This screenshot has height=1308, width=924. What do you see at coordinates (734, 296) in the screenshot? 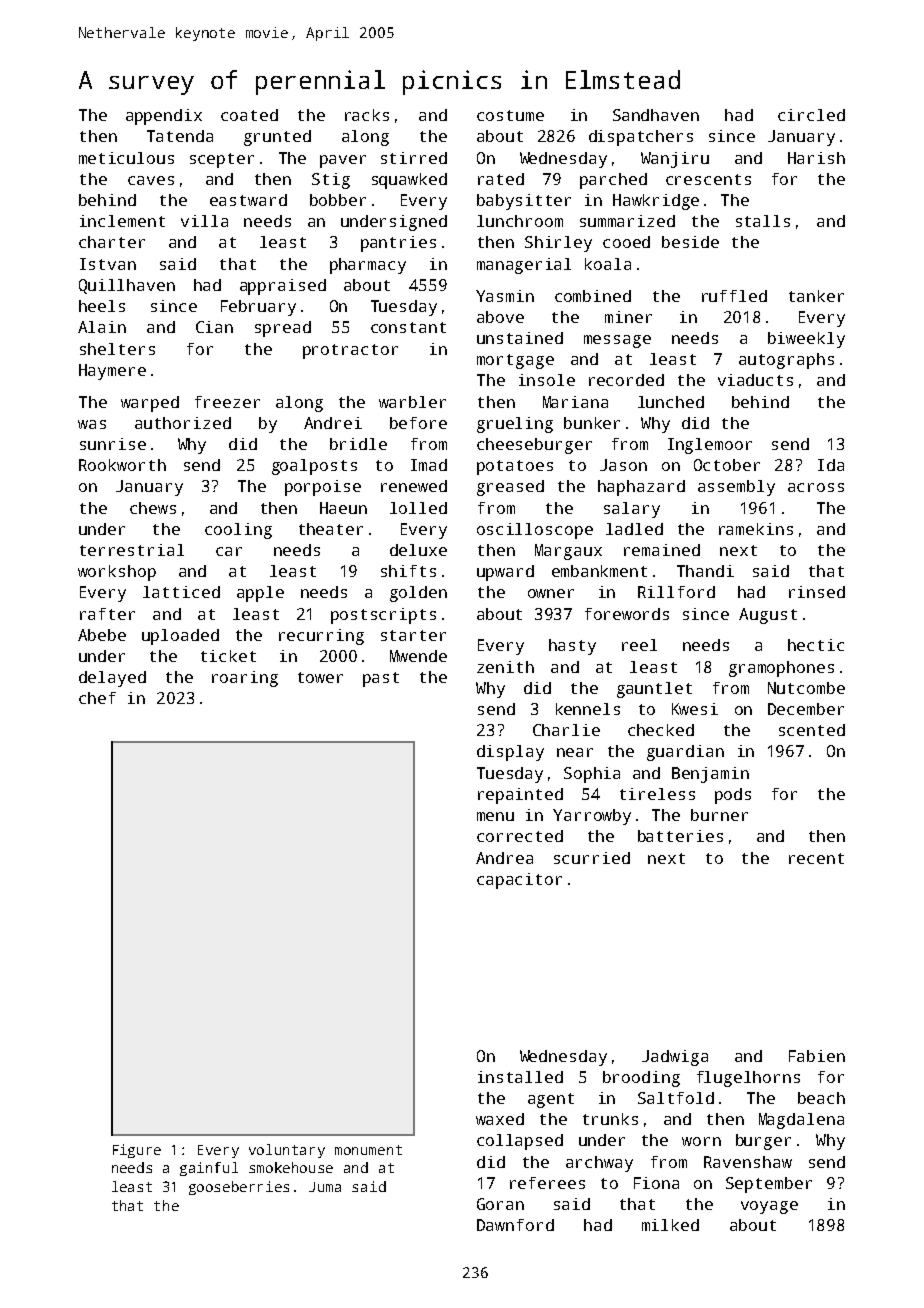
I see `ruffled` at bounding box center [734, 296].
